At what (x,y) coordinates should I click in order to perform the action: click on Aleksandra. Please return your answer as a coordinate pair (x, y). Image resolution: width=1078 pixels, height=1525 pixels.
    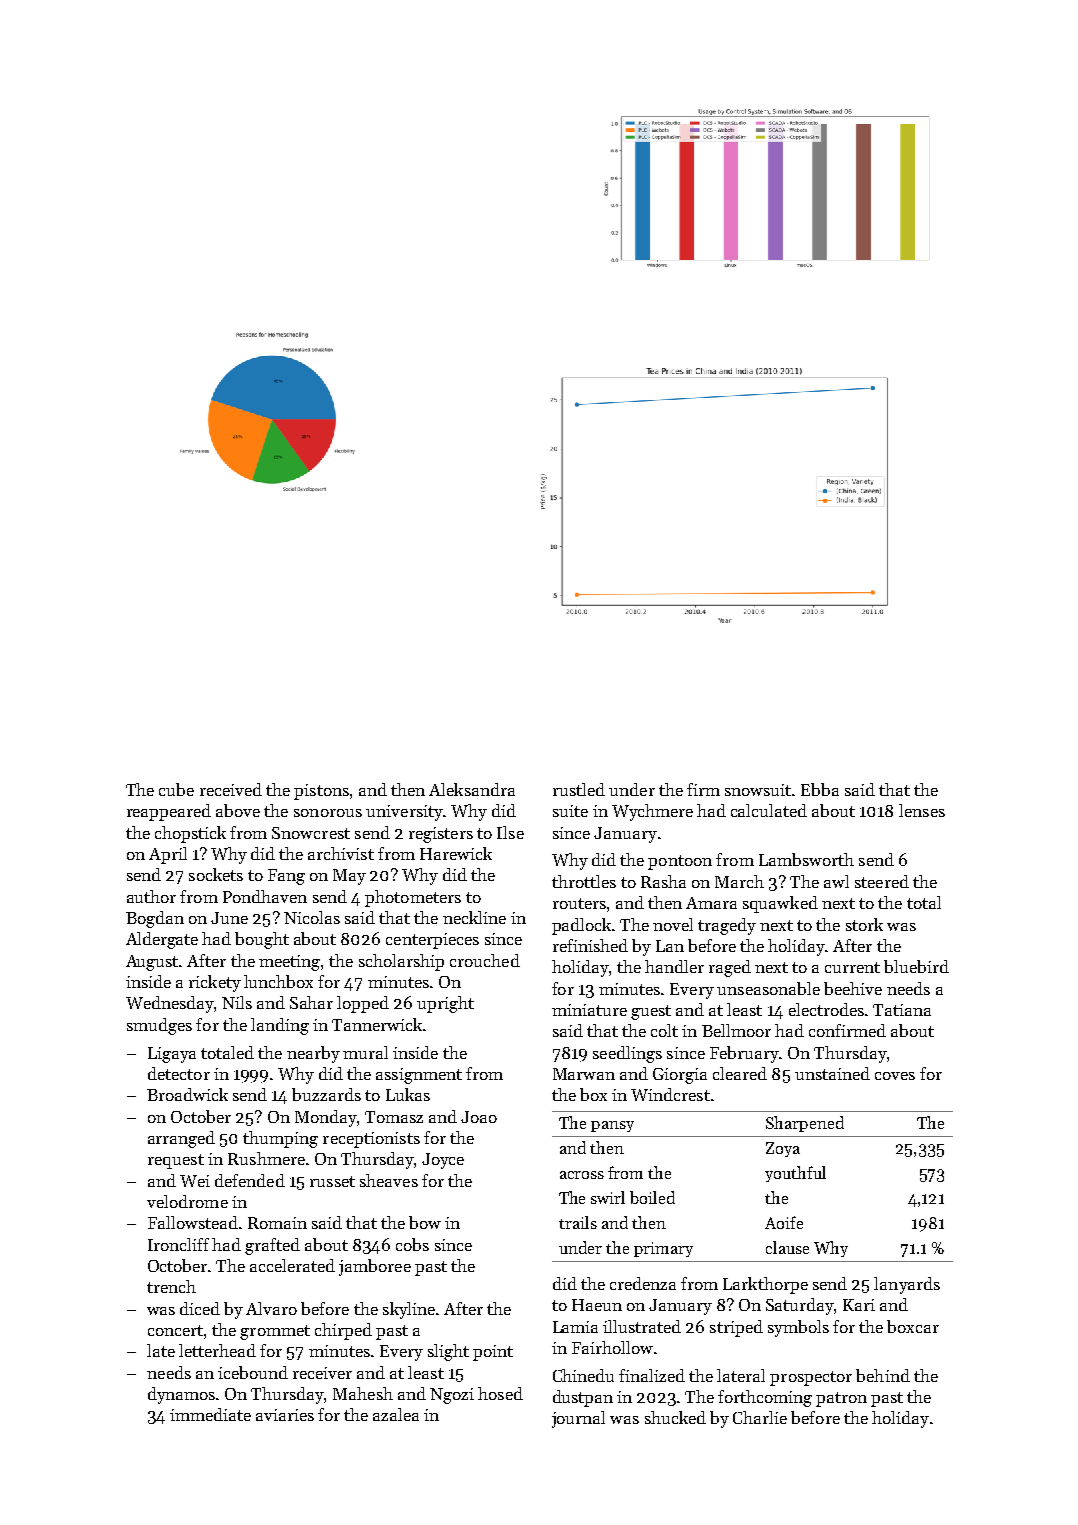
    Looking at the image, I should click on (472, 789).
